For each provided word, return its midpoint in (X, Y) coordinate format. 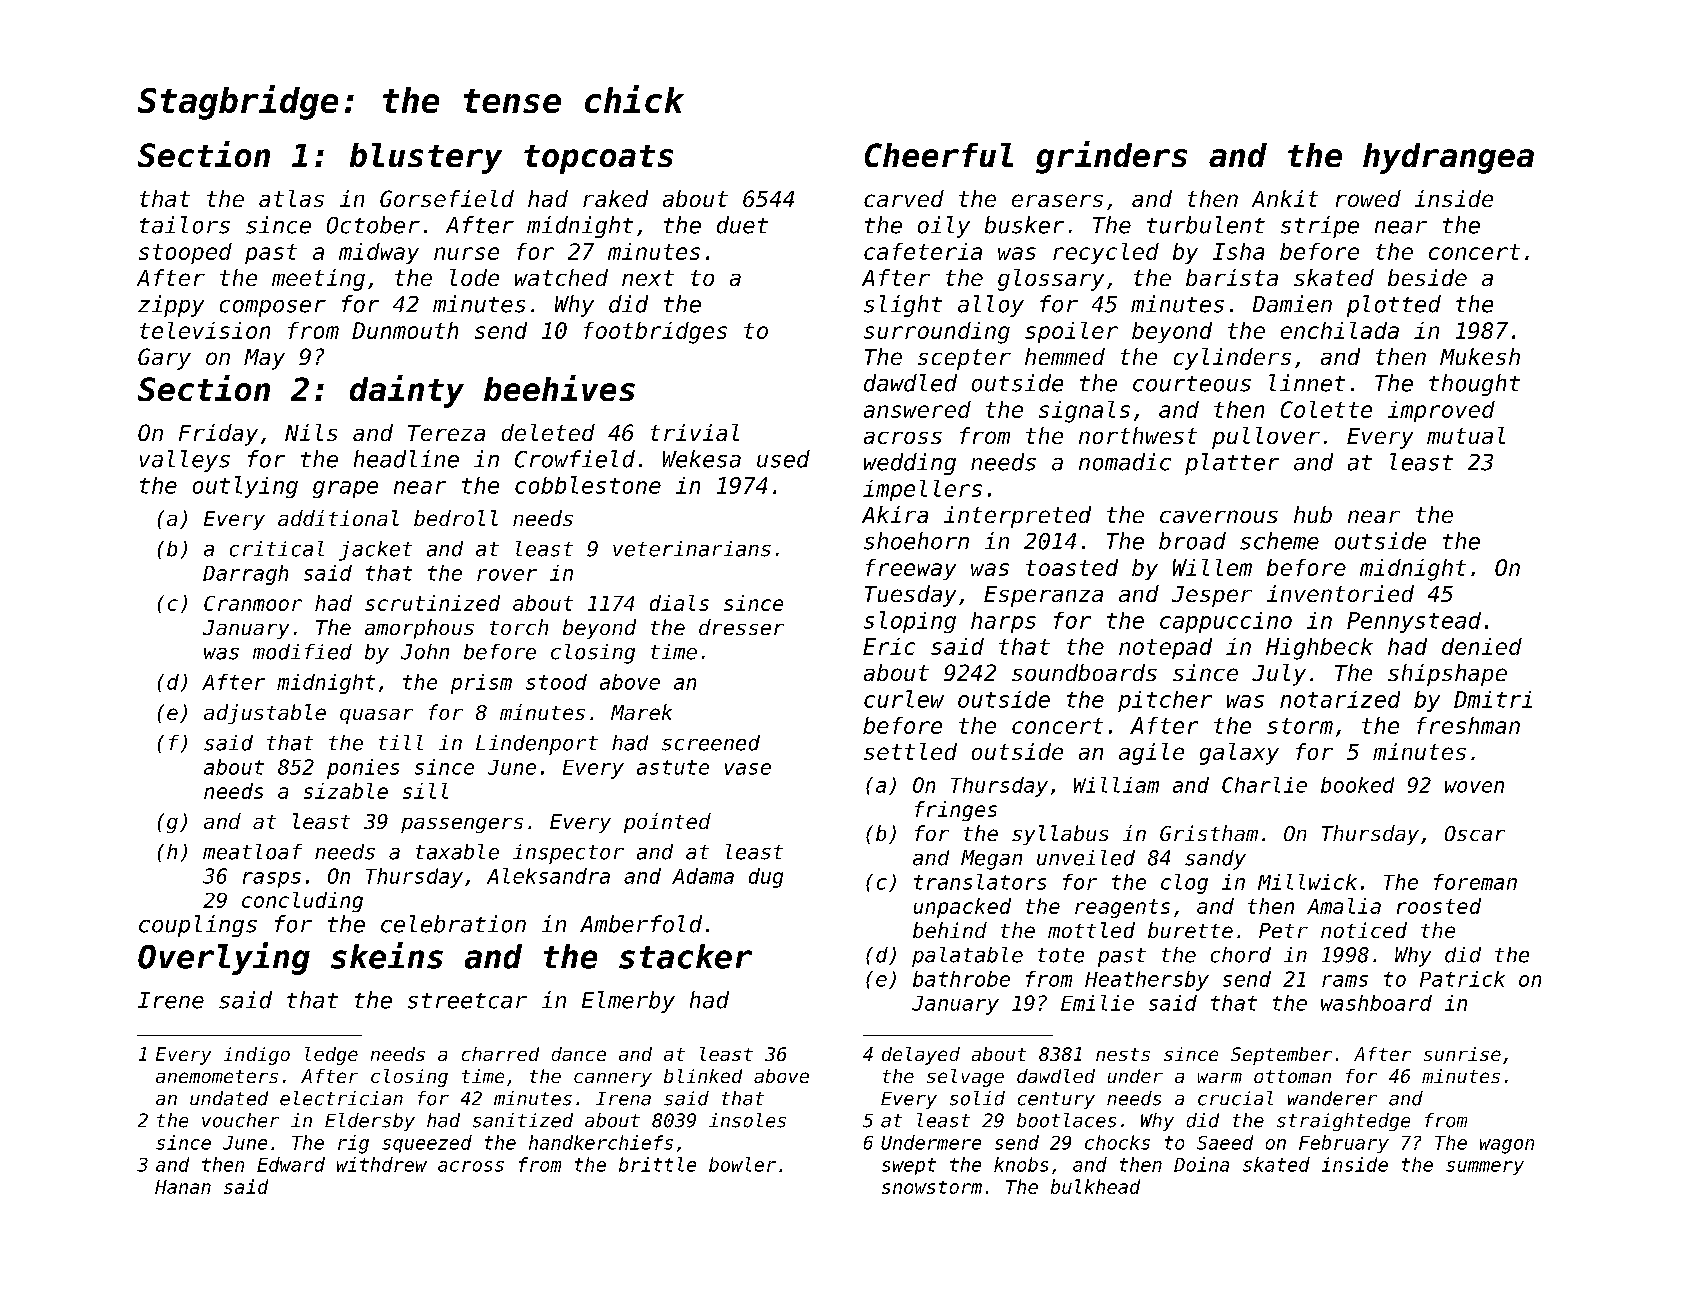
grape (345, 489)
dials (679, 603)
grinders (1111, 157)
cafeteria (923, 251)
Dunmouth (405, 330)
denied (1482, 646)
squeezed (427, 1144)
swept (909, 1166)
